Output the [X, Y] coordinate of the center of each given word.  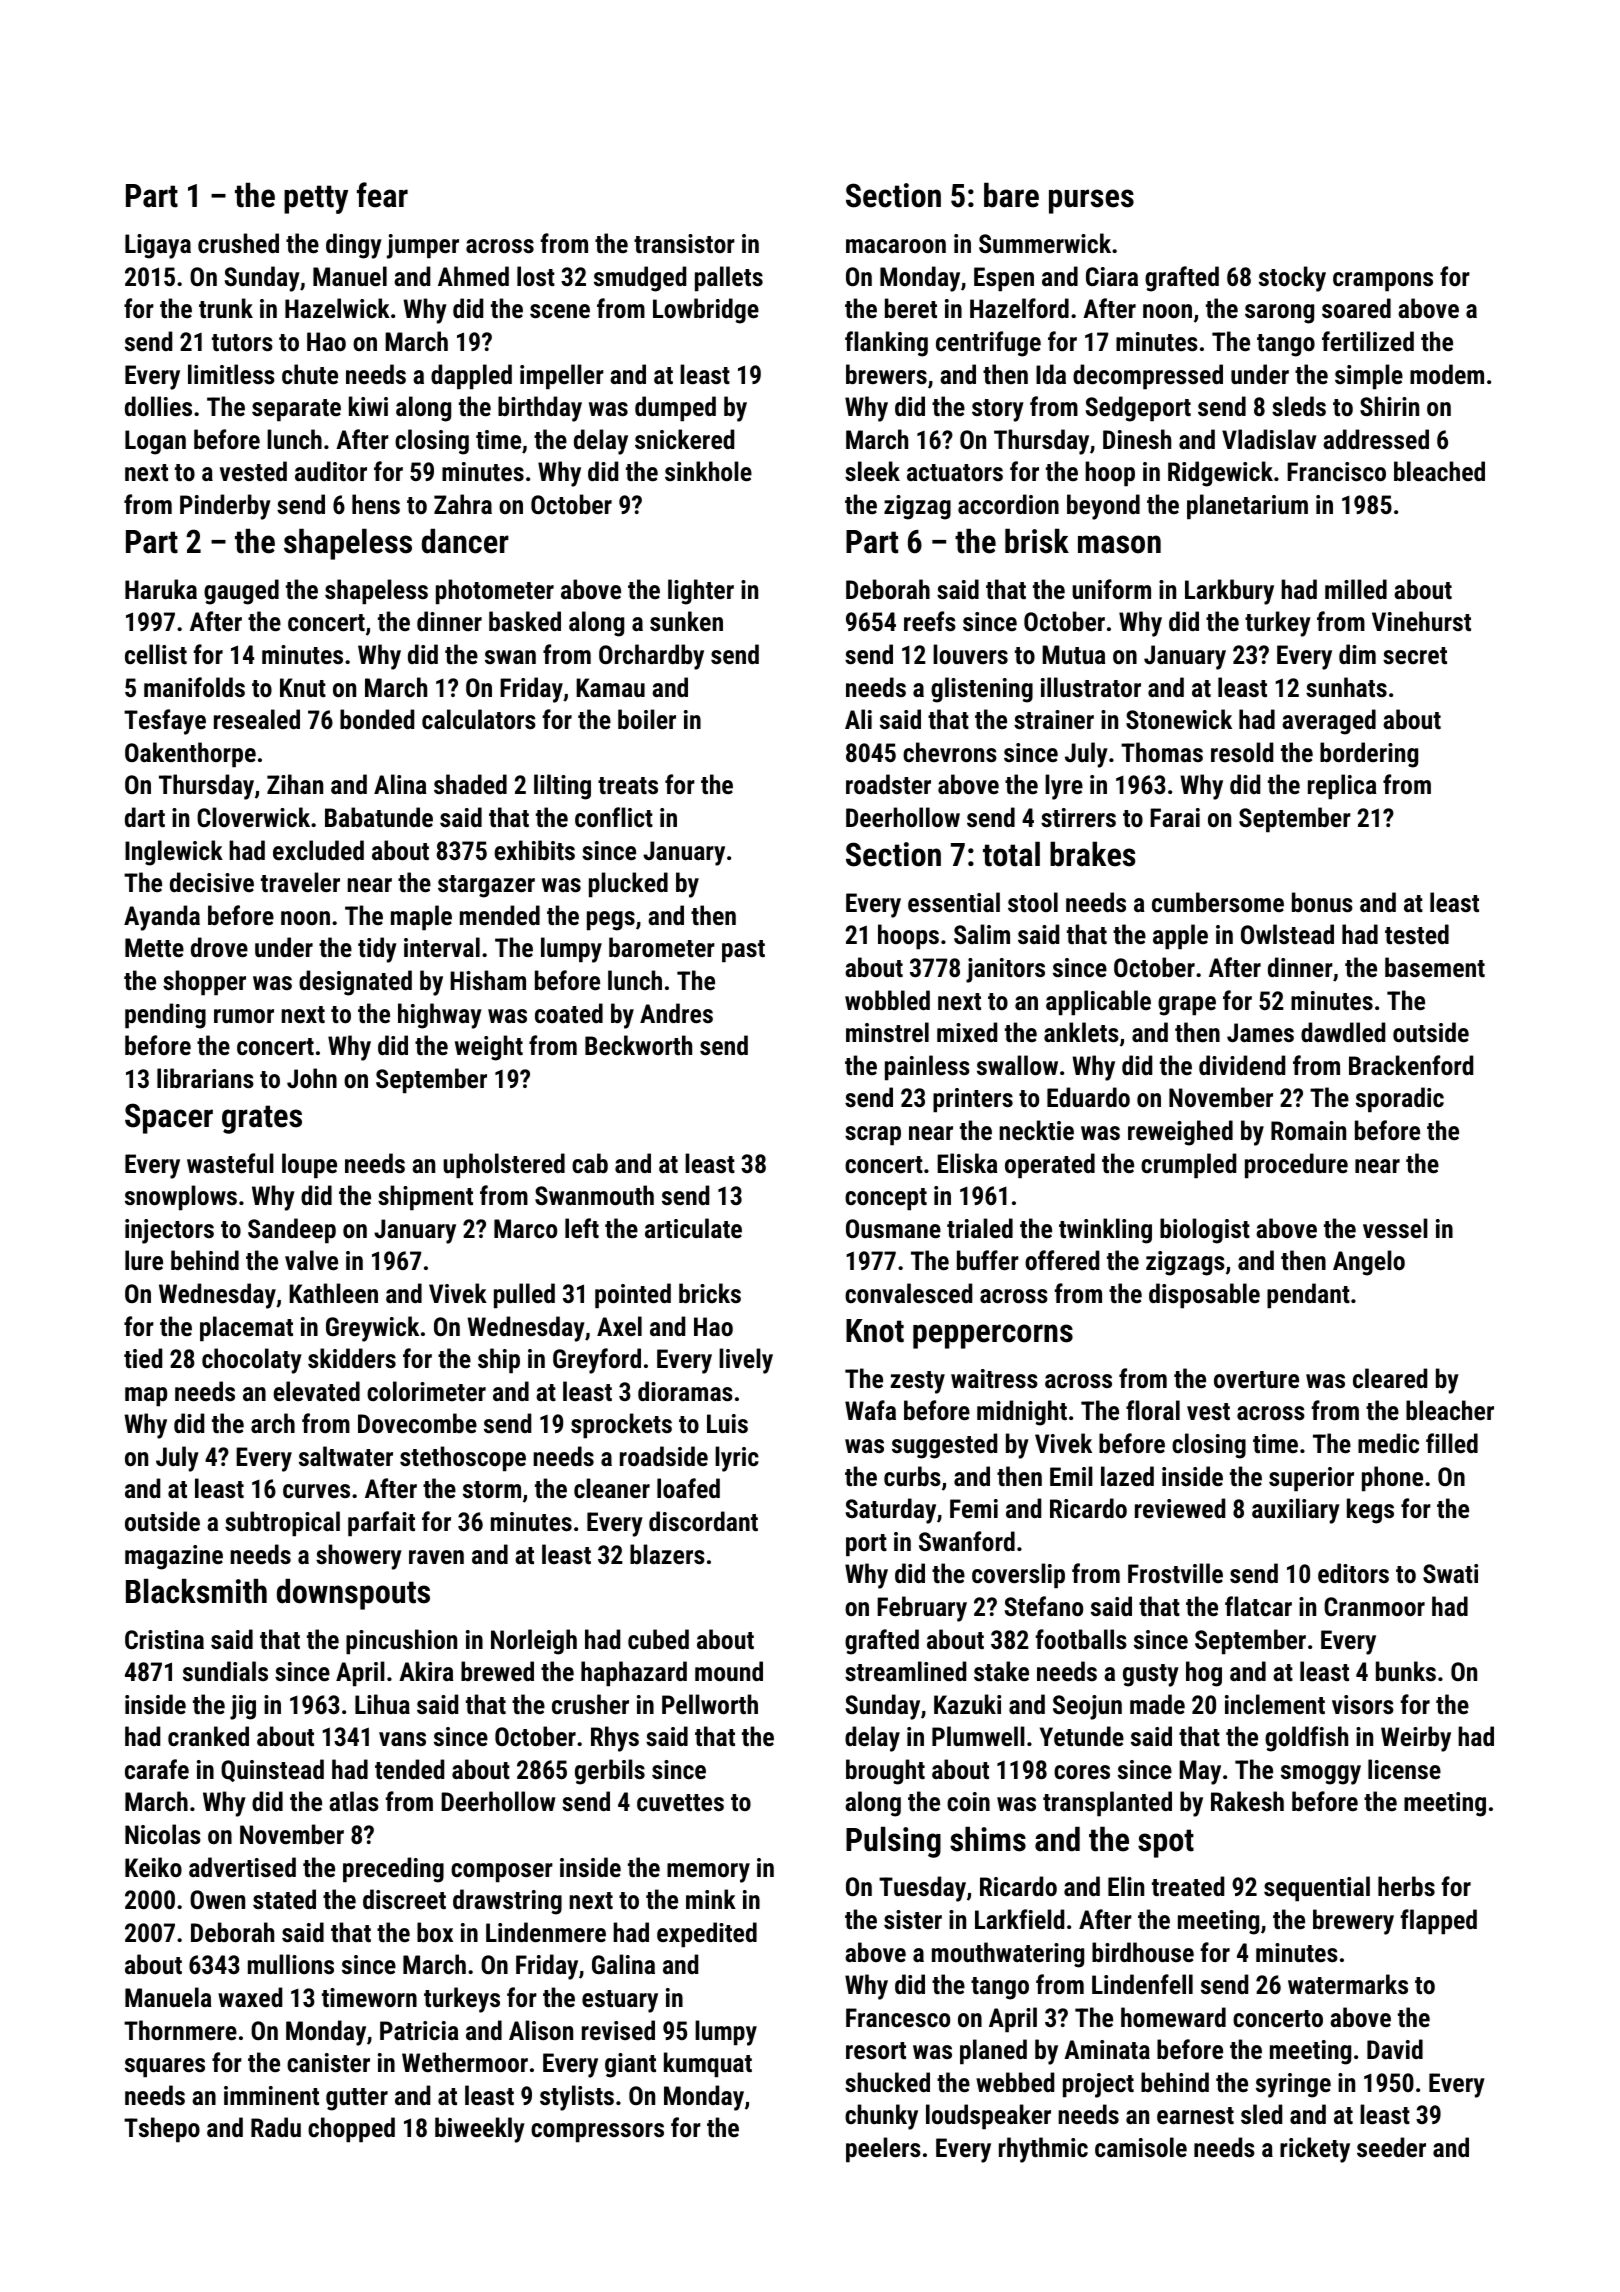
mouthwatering [1008, 1955]
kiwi [368, 406]
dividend [1242, 1065]
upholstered [504, 1166]
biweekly [480, 2130]
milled [1356, 589]
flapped [1438, 1922]
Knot [875, 1331]
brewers [886, 374]
